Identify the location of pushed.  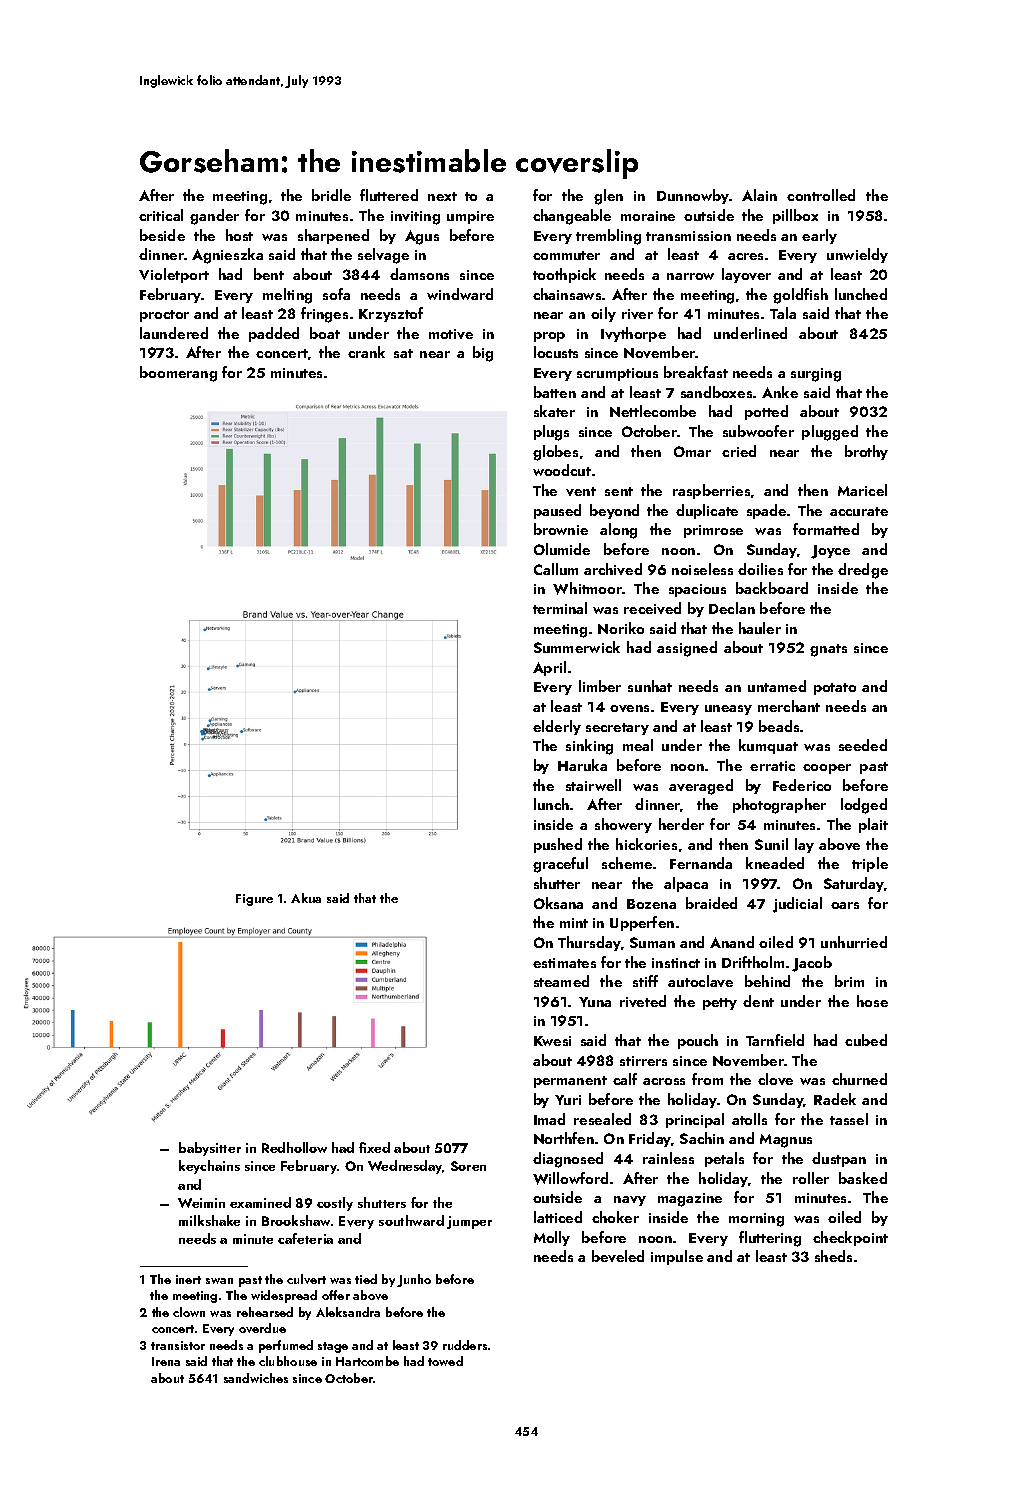
(558, 845).
